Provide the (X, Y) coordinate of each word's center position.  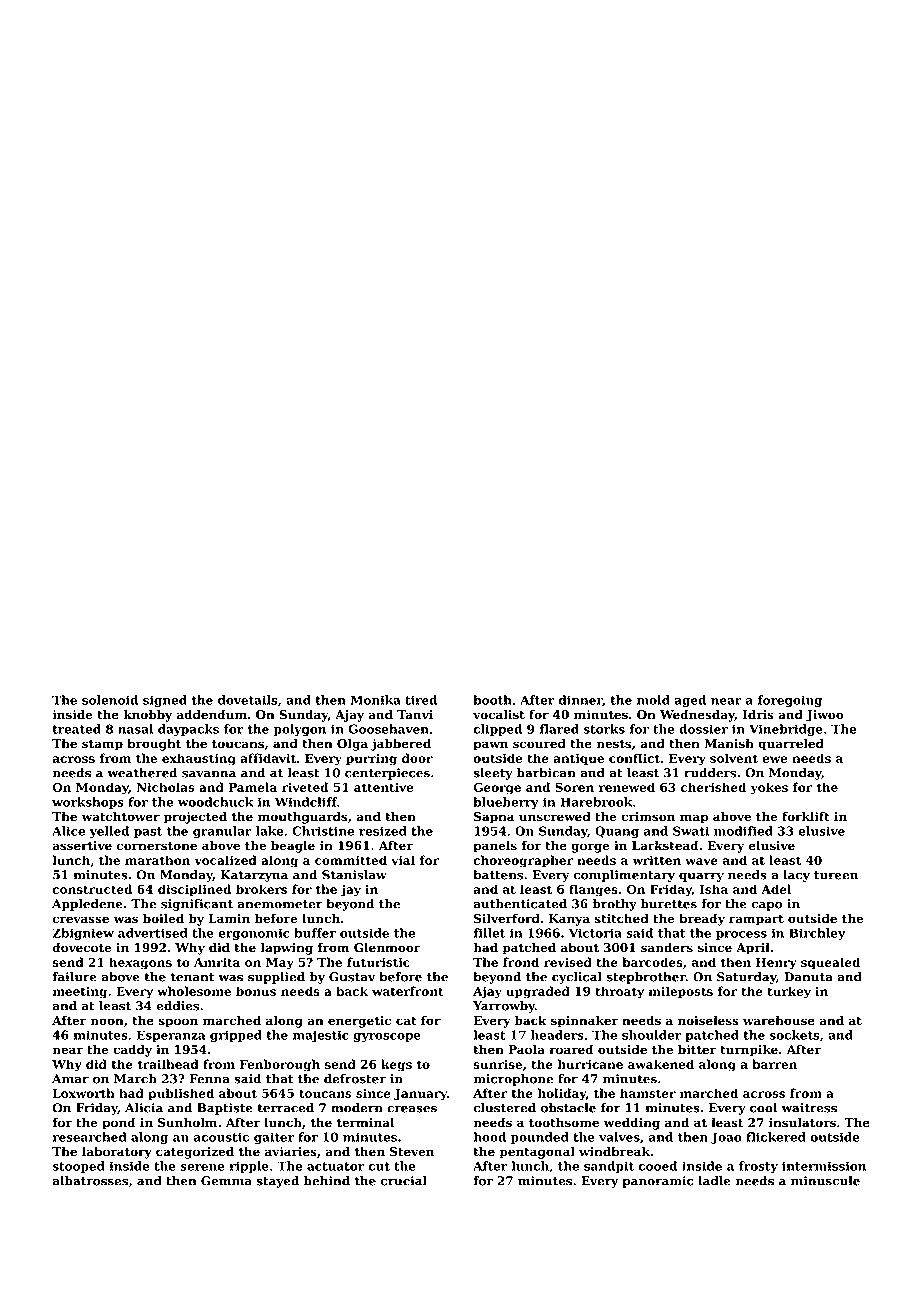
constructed (92, 889)
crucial (404, 1181)
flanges (593, 890)
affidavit (268, 758)
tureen (836, 875)
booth (492, 700)
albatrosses (90, 1181)
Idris (758, 714)
